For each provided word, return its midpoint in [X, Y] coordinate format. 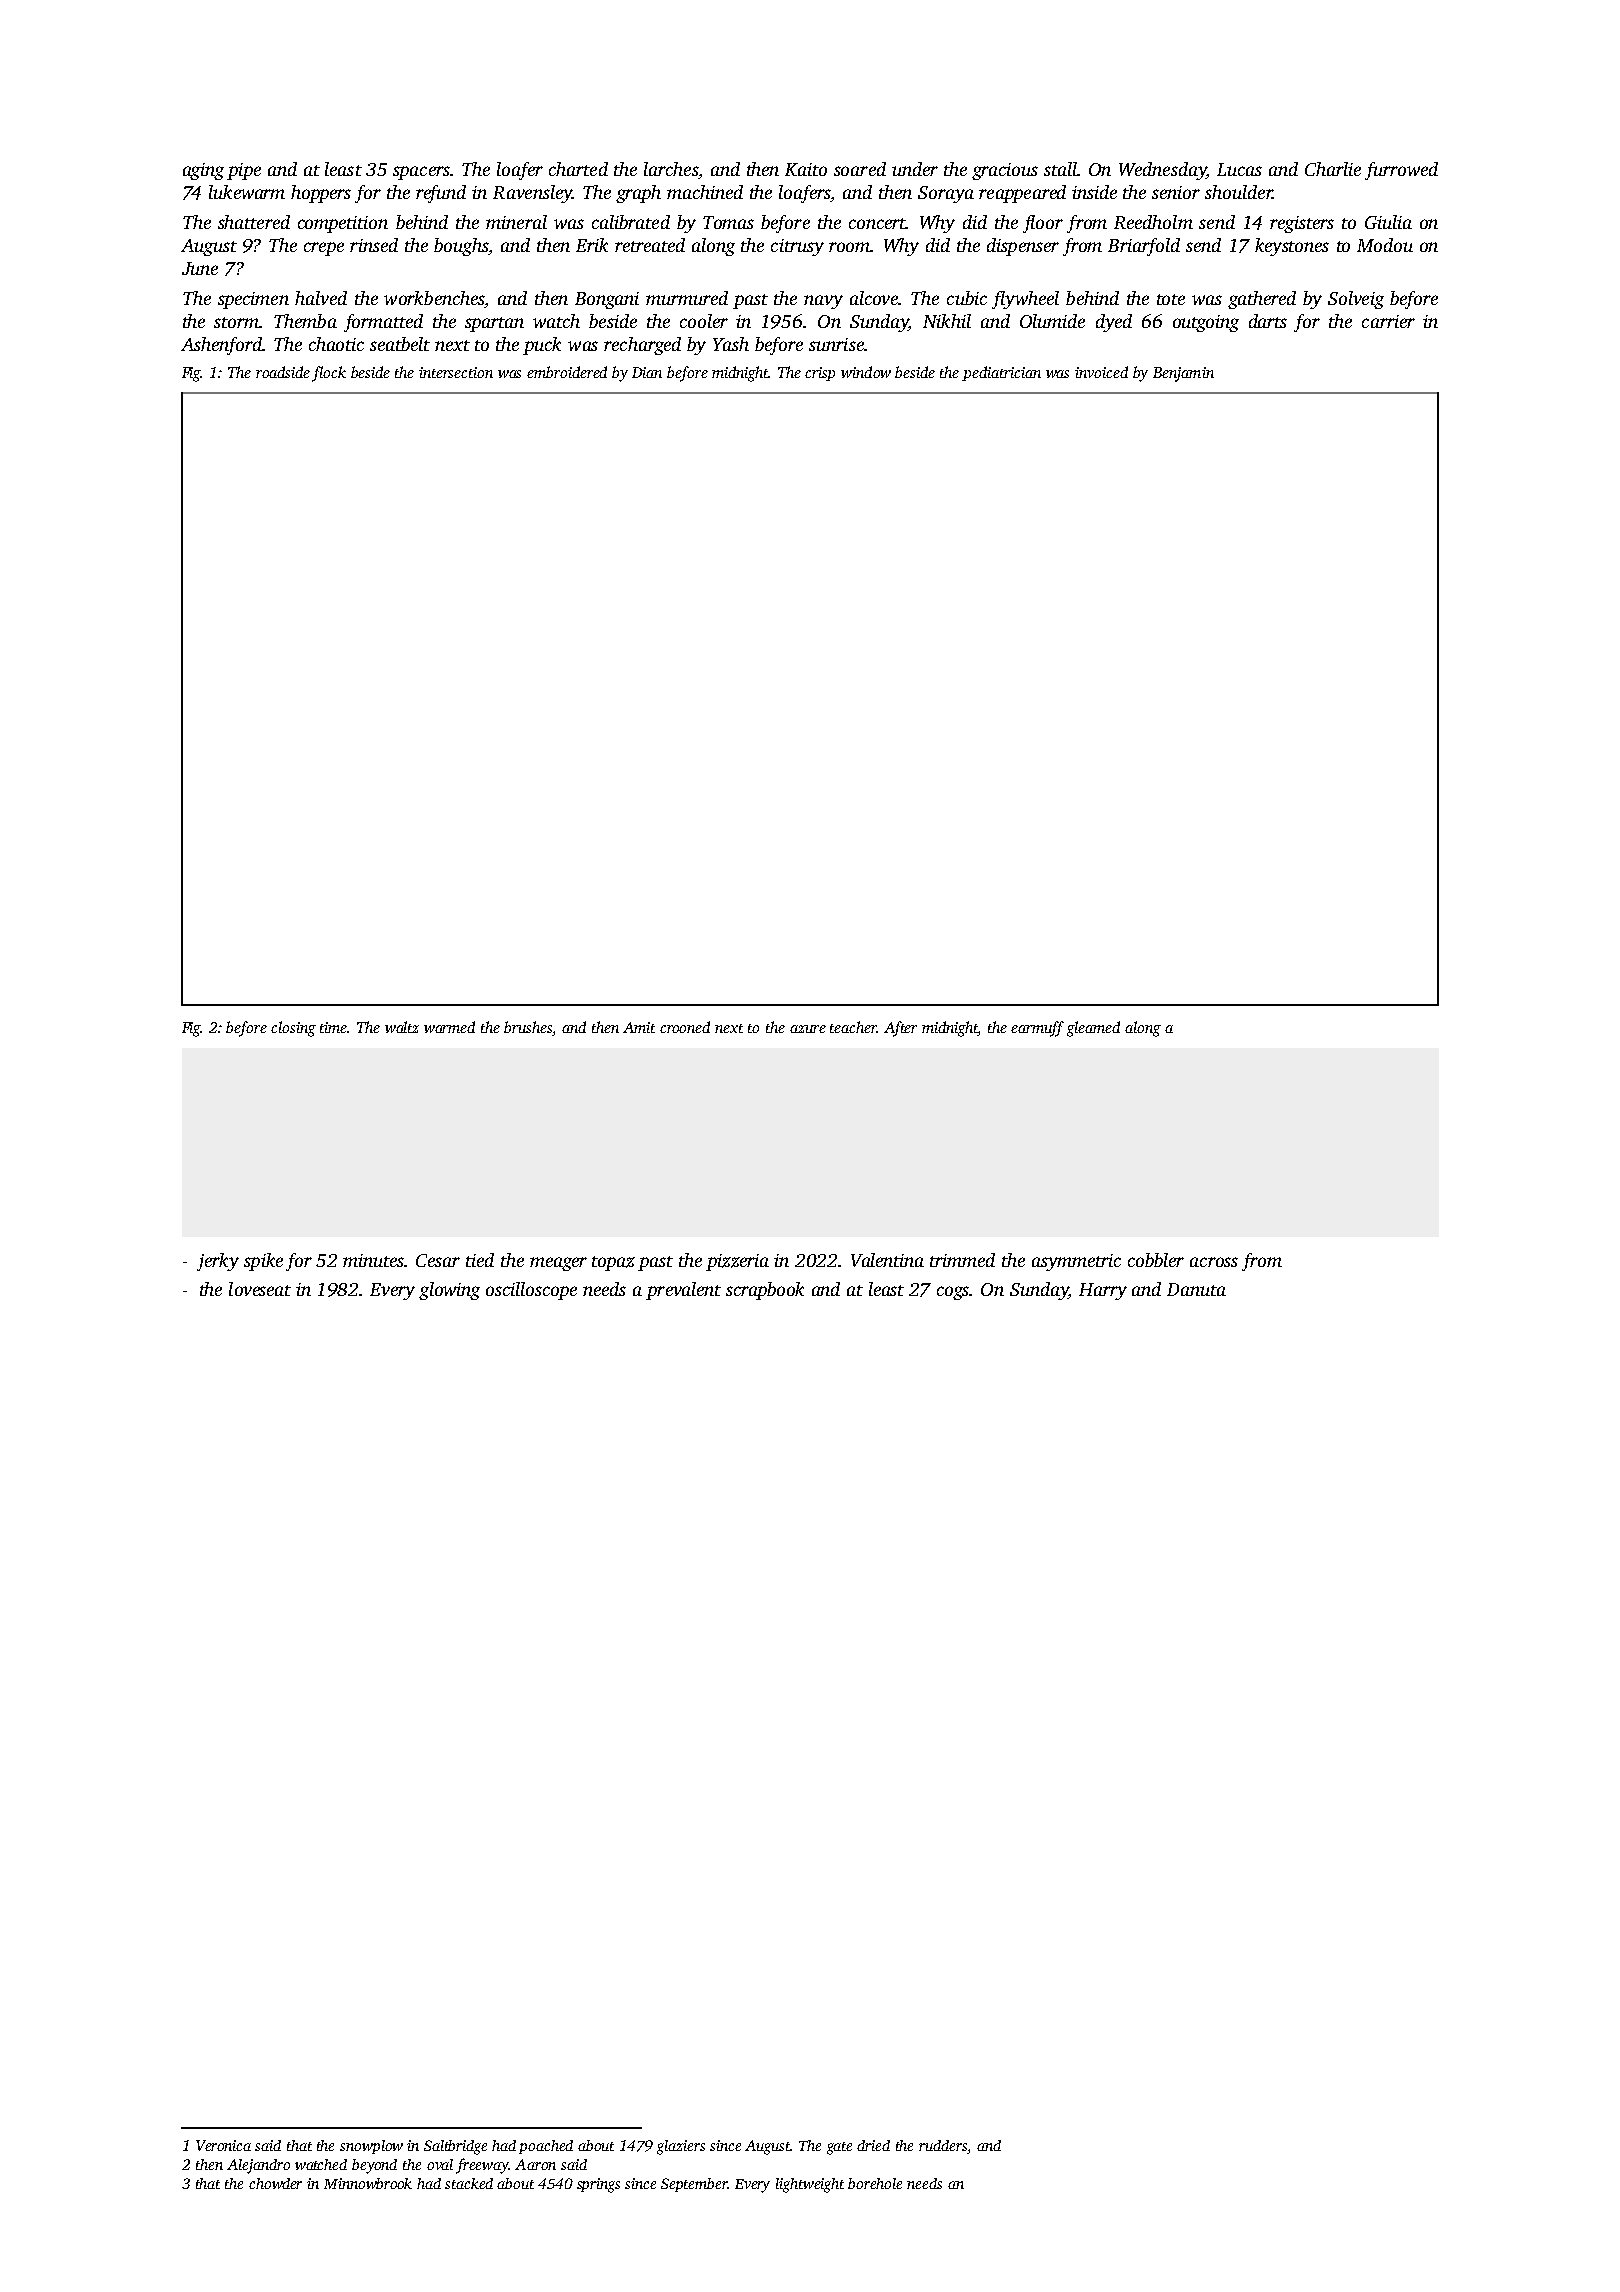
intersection [456, 372]
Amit [639, 1027]
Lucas [1239, 169]
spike [263, 1262]
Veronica [223, 2145]
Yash [731, 344]
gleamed [1093, 1029]
